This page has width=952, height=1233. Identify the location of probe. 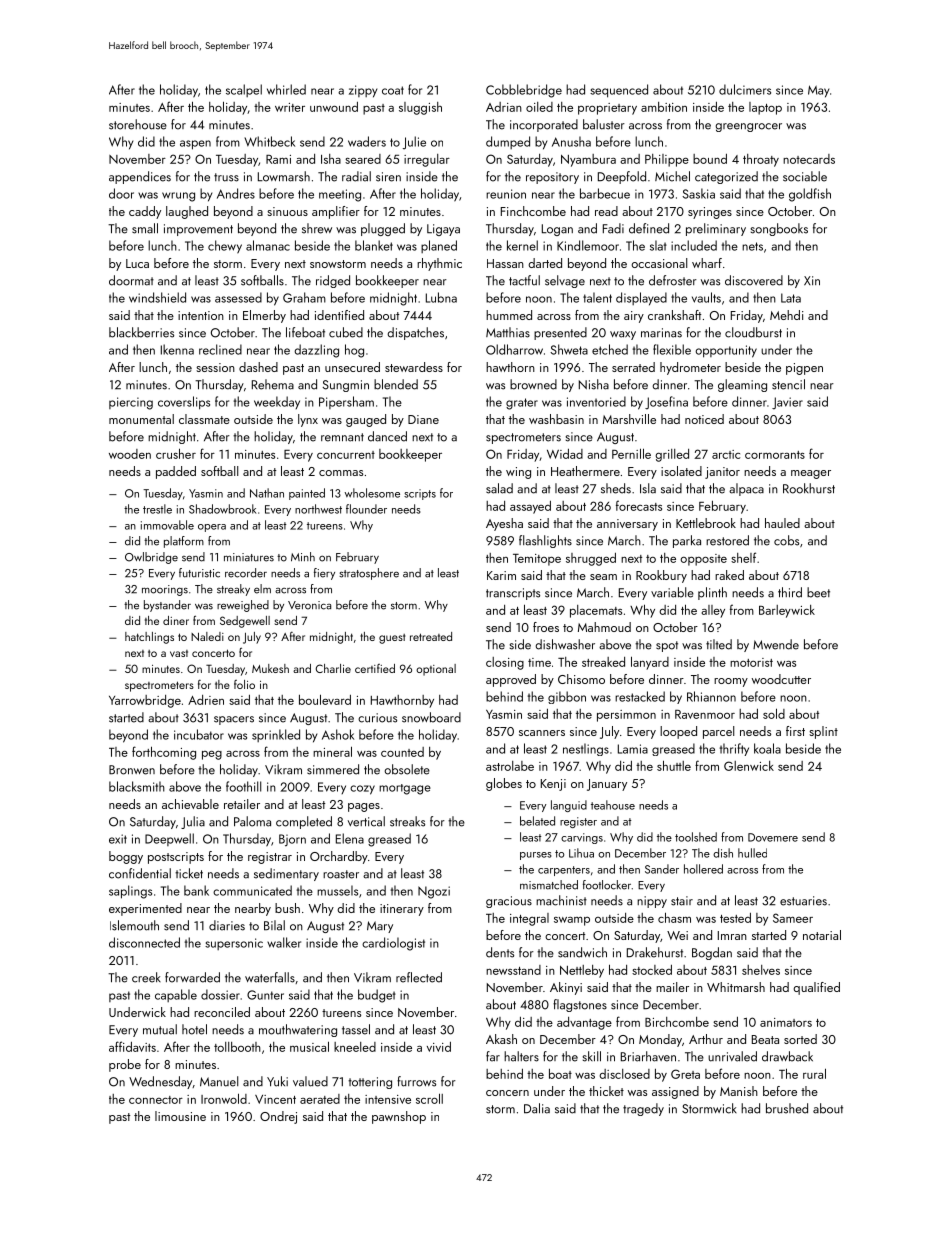
(125, 1065).
